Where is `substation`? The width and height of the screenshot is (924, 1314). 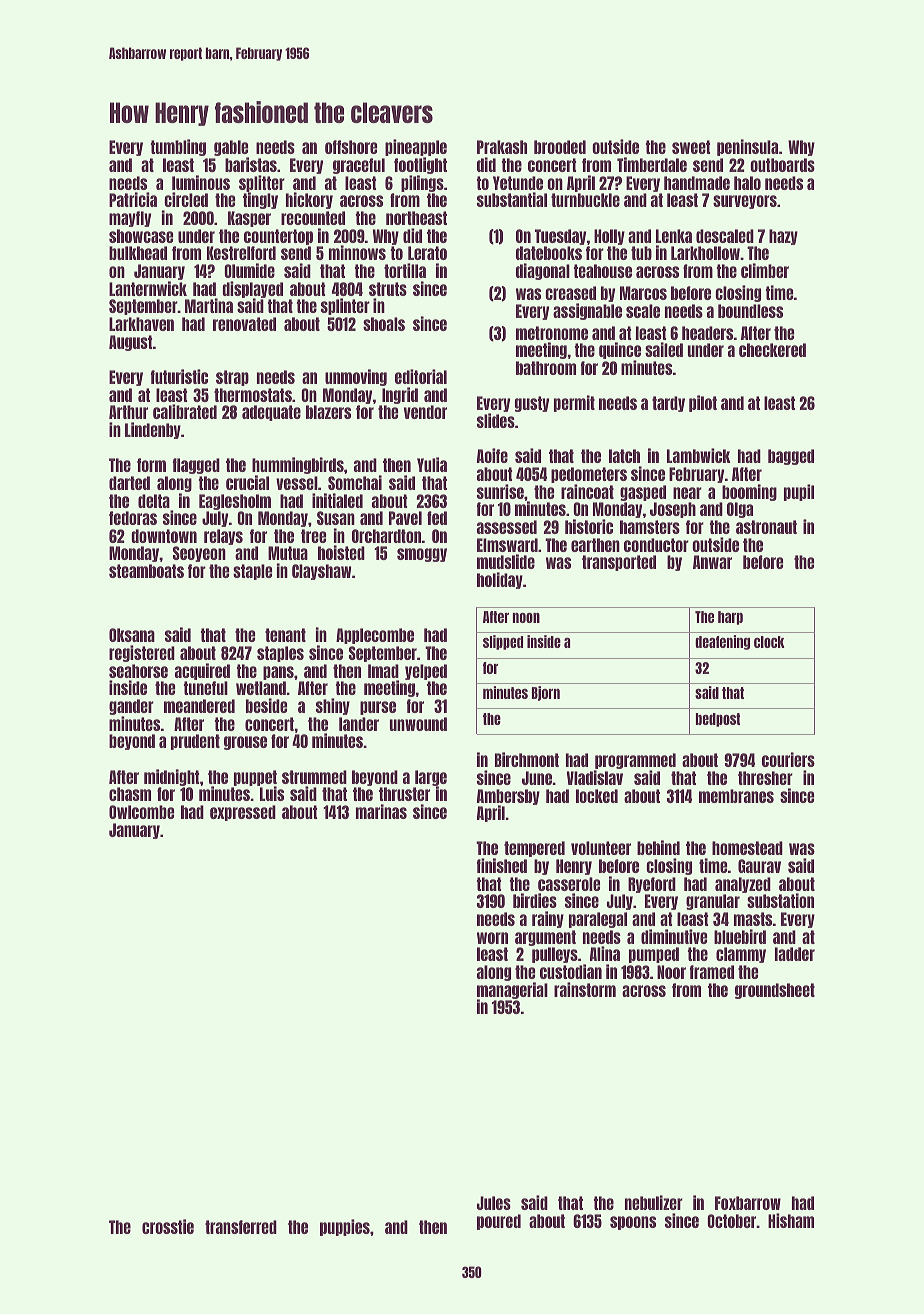
substation is located at coordinates (780, 901).
